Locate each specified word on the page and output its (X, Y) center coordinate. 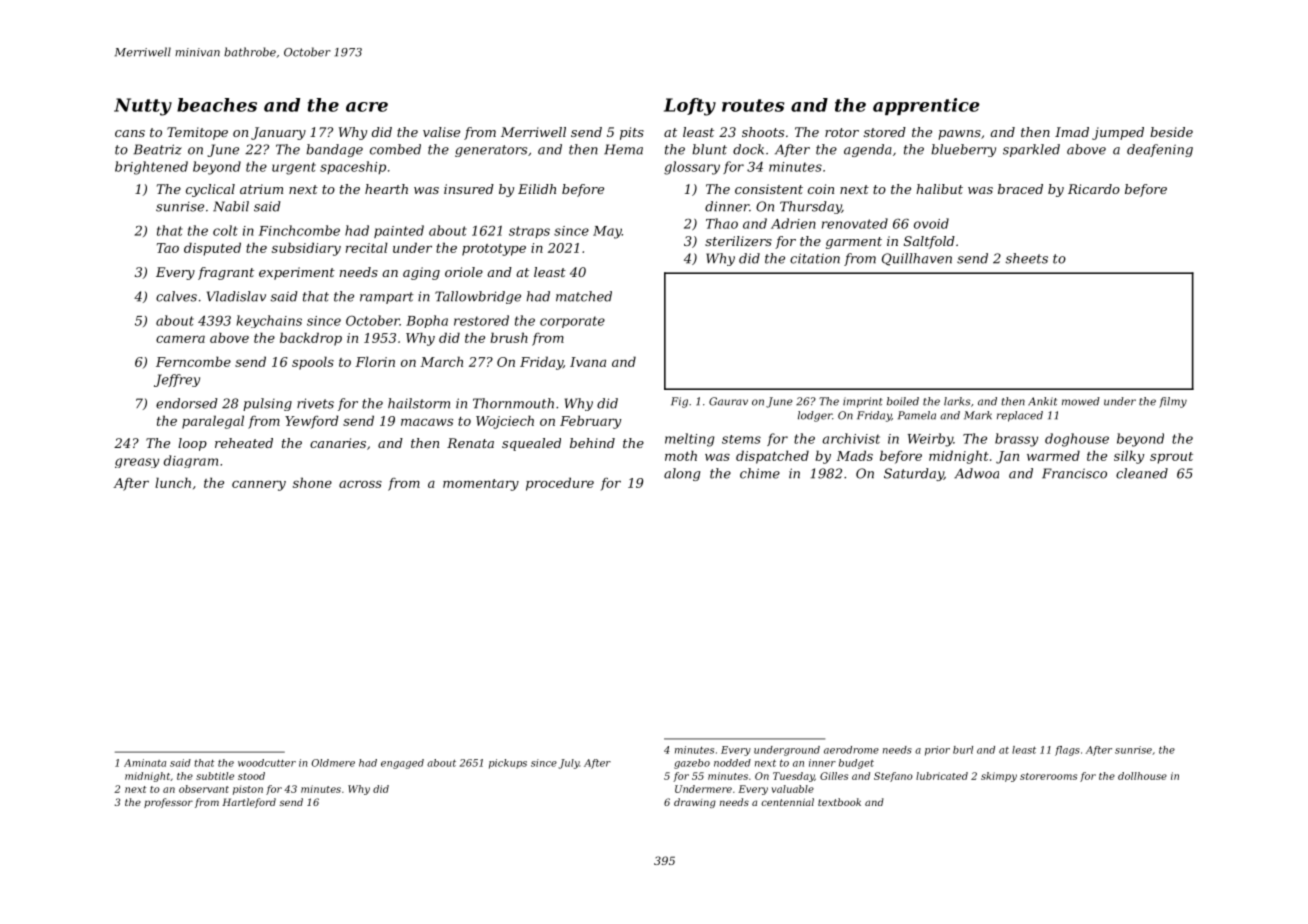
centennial (787, 802)
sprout (1171, 458)
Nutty (143, 107)
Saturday (914, 474)
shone (312, 482)
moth (681, 455)
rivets (315, 403)
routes (753, 105)
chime (760, 473)
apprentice (926, 106)
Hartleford (249, 803)
